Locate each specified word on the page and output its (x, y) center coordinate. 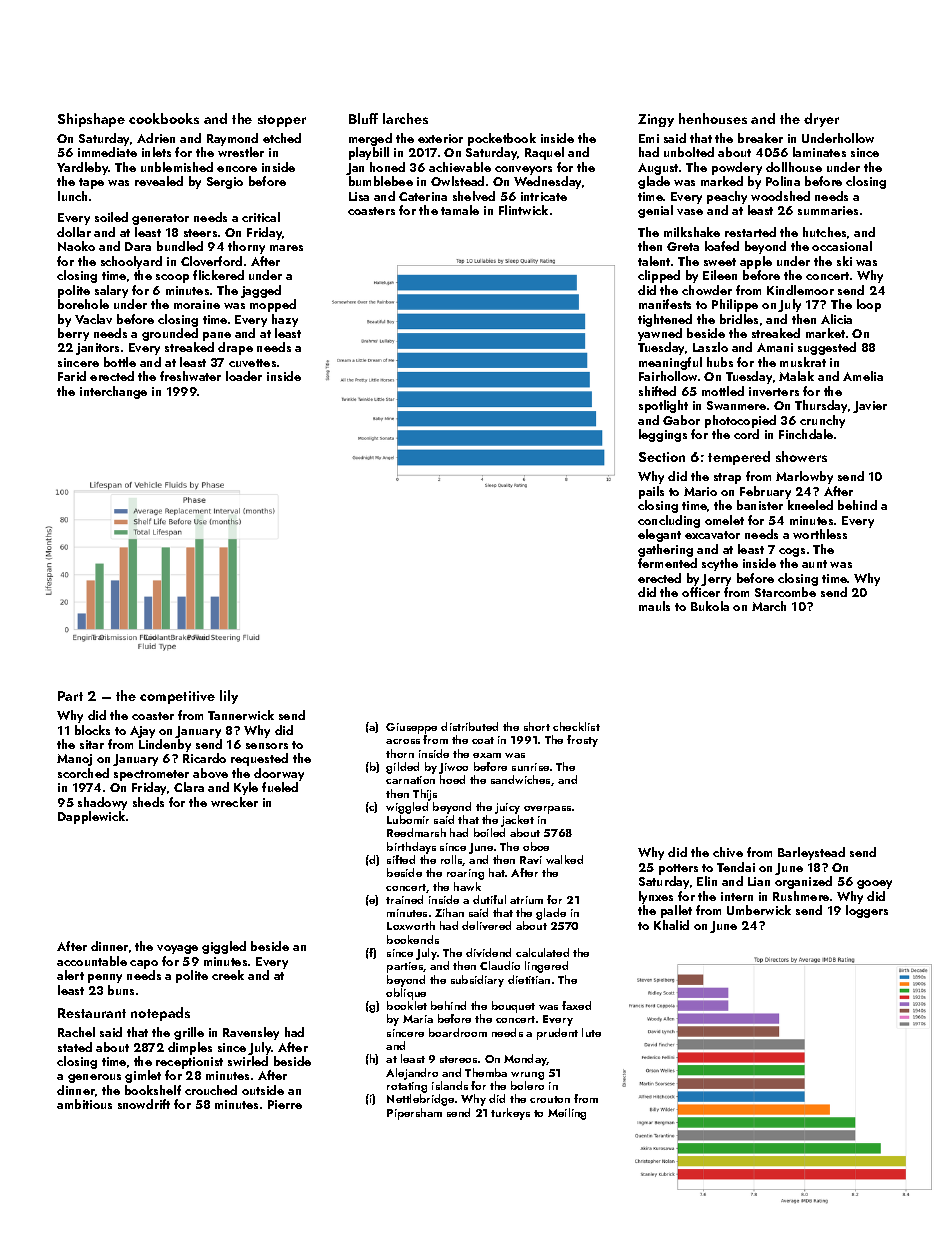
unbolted (689, 152)
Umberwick (759, 910)
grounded (170, 334)
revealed (159, 181)
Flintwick (523, 210)
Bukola (710, 606)
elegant (659, 535)
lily (229, 697)
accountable (92, 961)
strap (727, 478)
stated (75, 1047)
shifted (657, 391)
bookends (413, 939)
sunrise (530, 767)
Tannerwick (241, 715)
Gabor (681, 420)
